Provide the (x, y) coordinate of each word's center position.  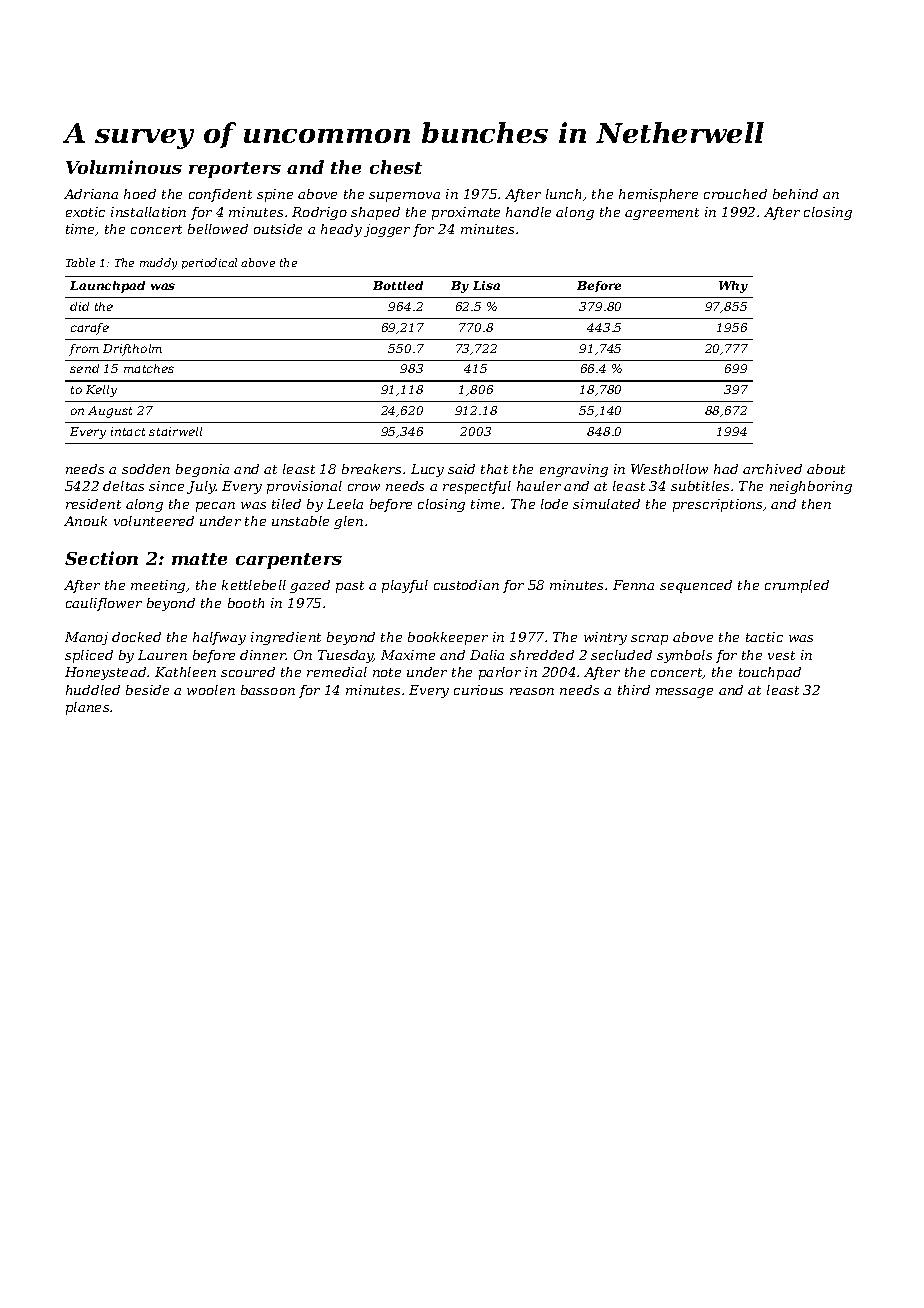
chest (396, 167)
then (816, 504)
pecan (215, 507)
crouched (735, 194)
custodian (466, 585)
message (684, 693)
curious (478, 690)
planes (87, 708)
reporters (235, 170)
